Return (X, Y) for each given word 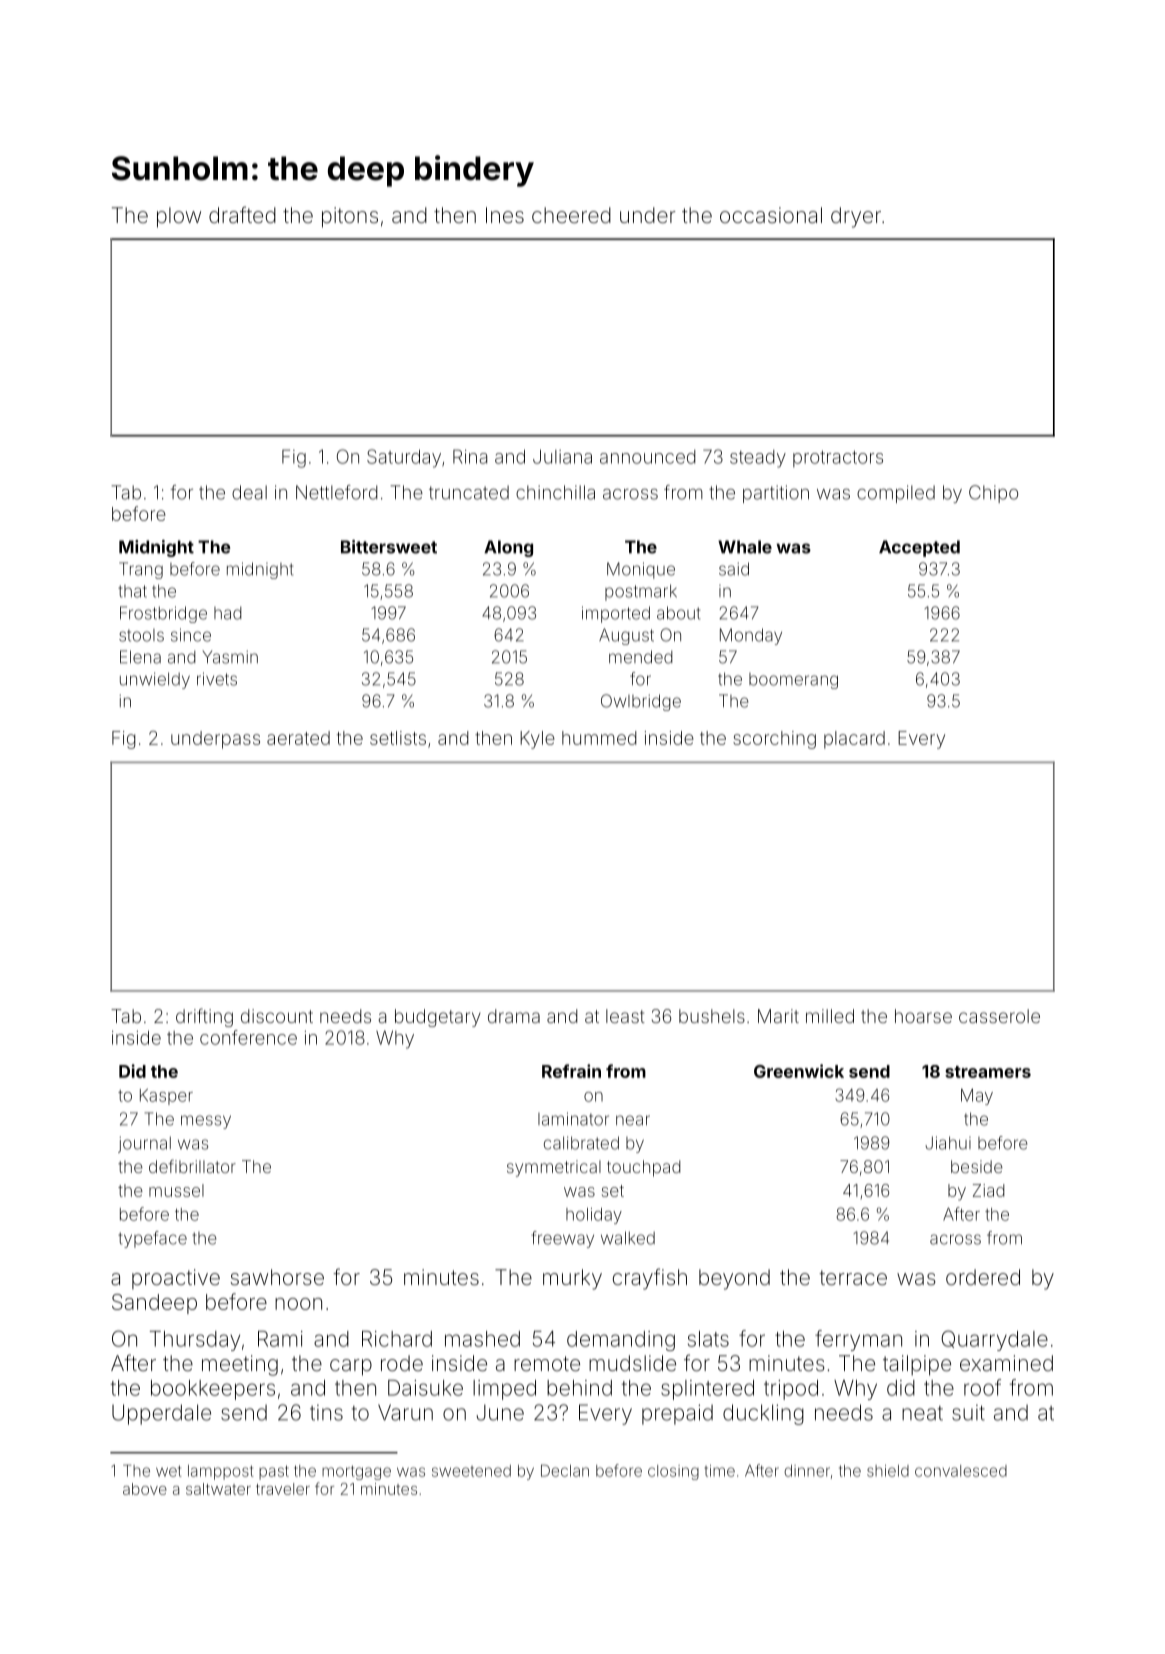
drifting (204, 1017)
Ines (505, 215)
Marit (778, 1016)
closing (673, 1472)
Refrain (571, 1071)
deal (249, 492)
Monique (641, 570)
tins (326, 1413)
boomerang (793, 681)
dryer (856, 217)
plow (179, 217)
